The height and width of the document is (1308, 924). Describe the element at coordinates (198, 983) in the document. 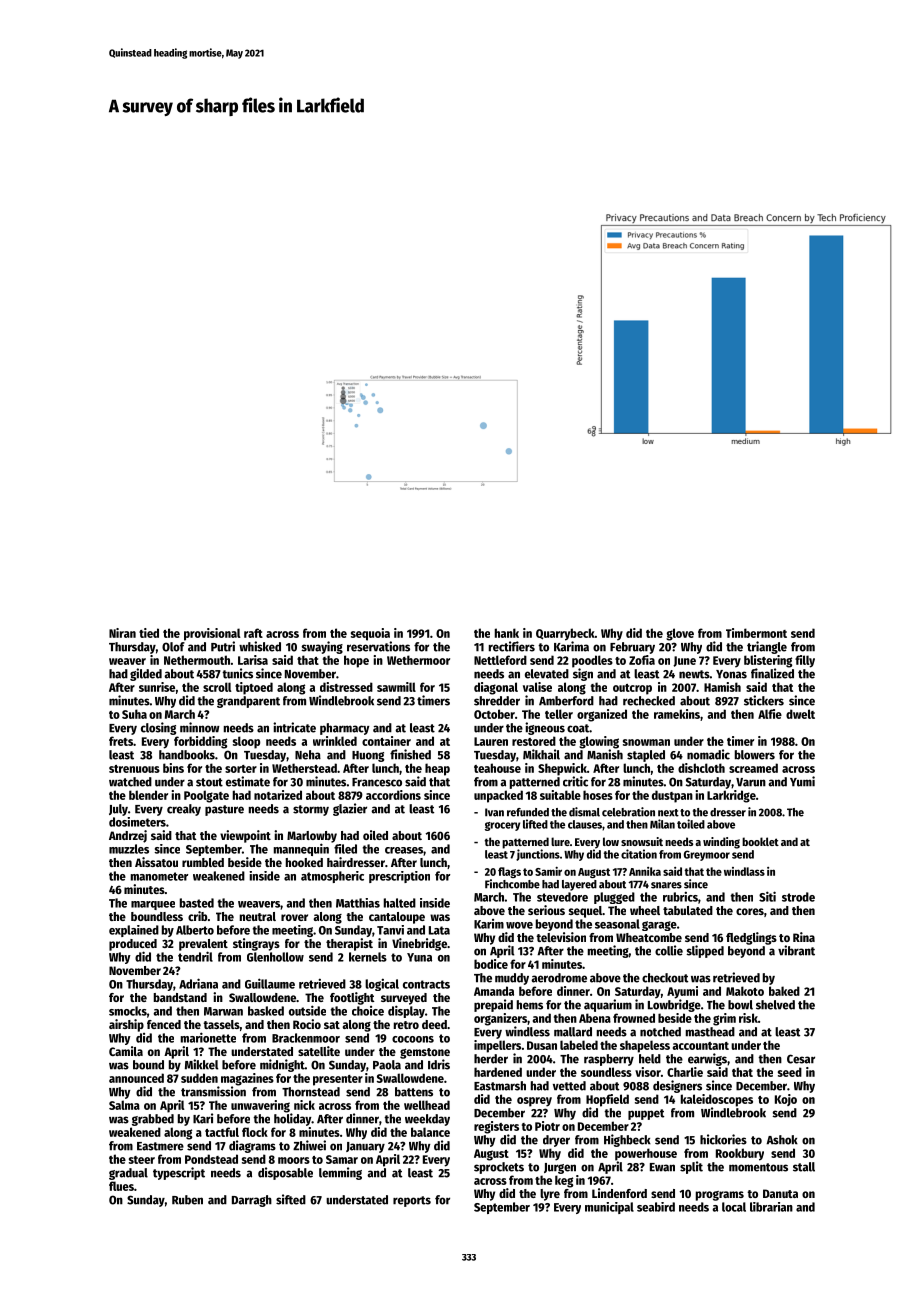

I see `Adriana` at that location.
